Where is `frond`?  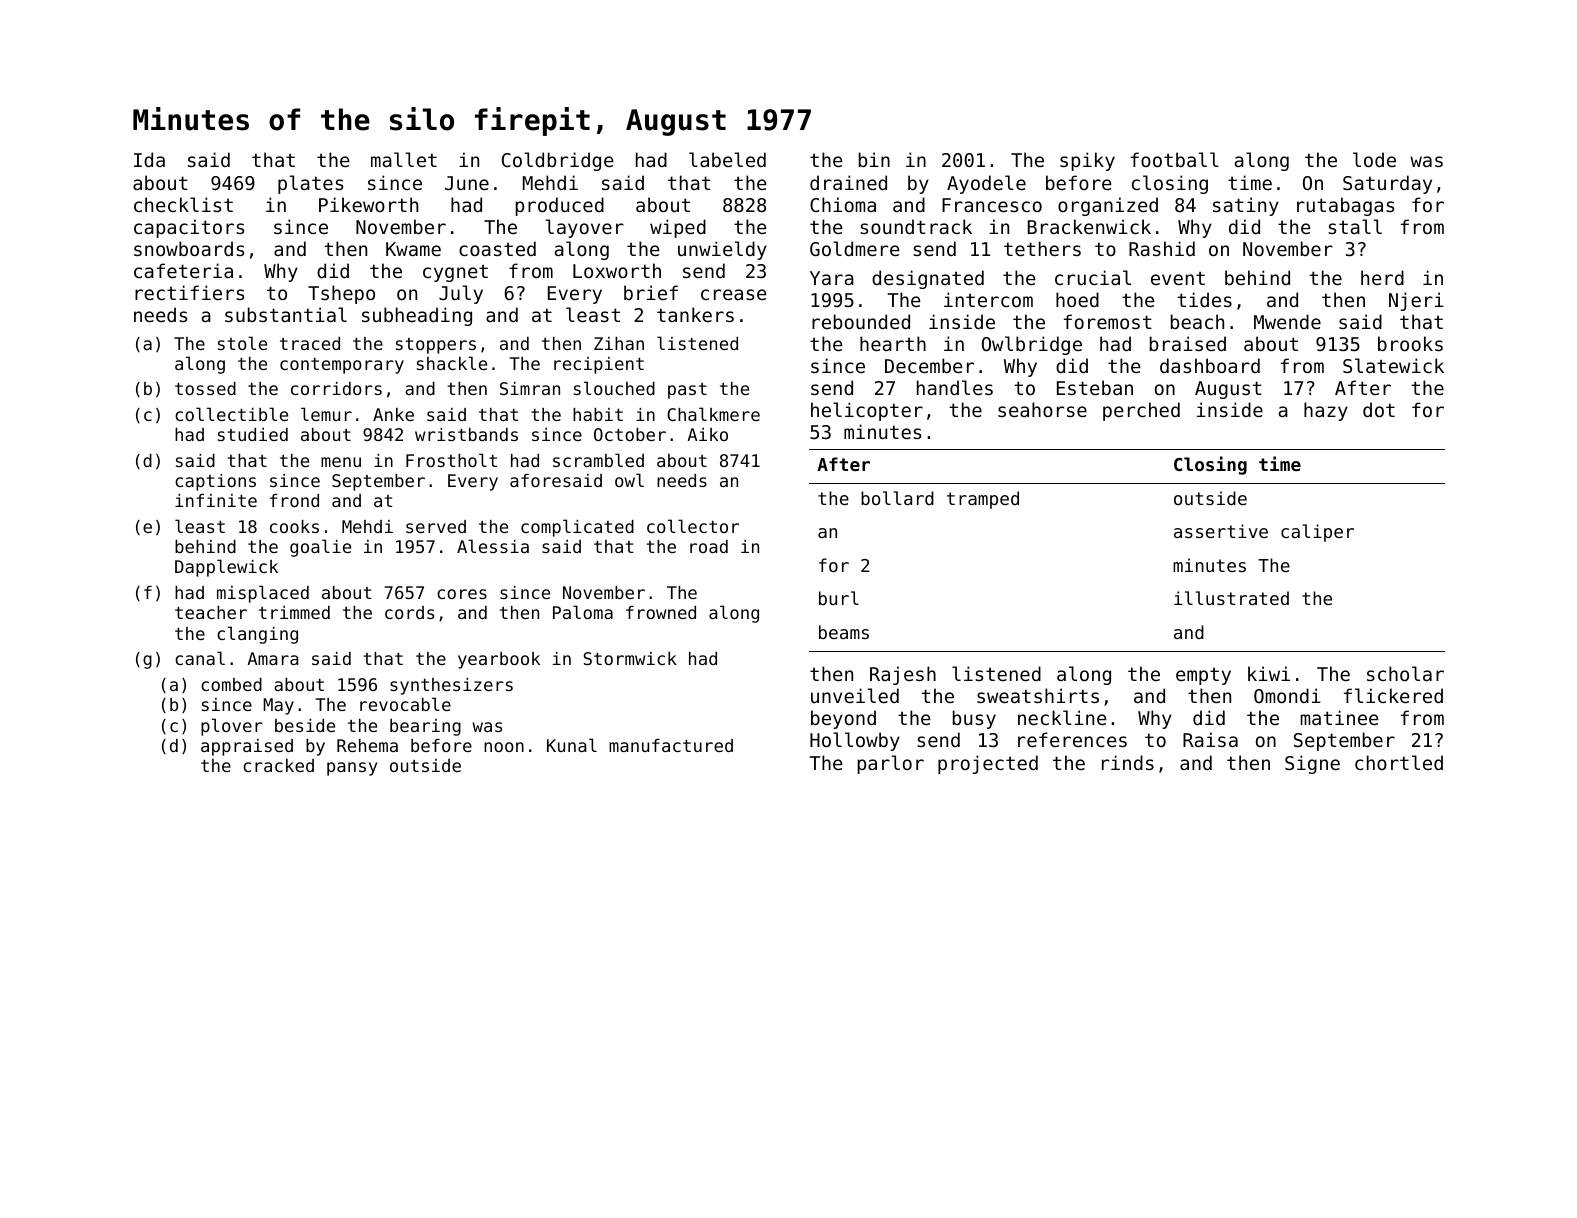
frond is located at coordinates (294, 500).
